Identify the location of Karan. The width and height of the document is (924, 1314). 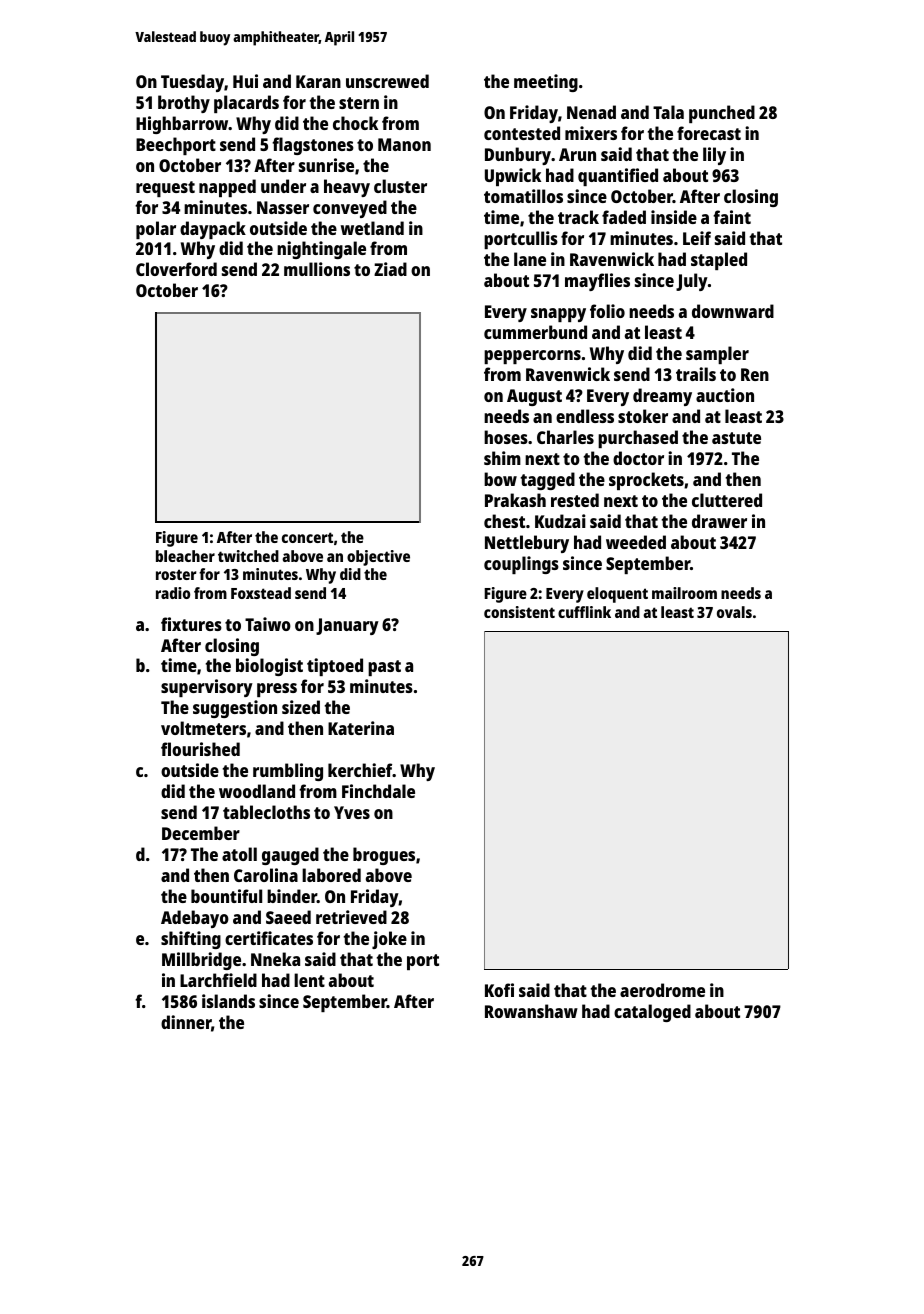
(318, 81).
